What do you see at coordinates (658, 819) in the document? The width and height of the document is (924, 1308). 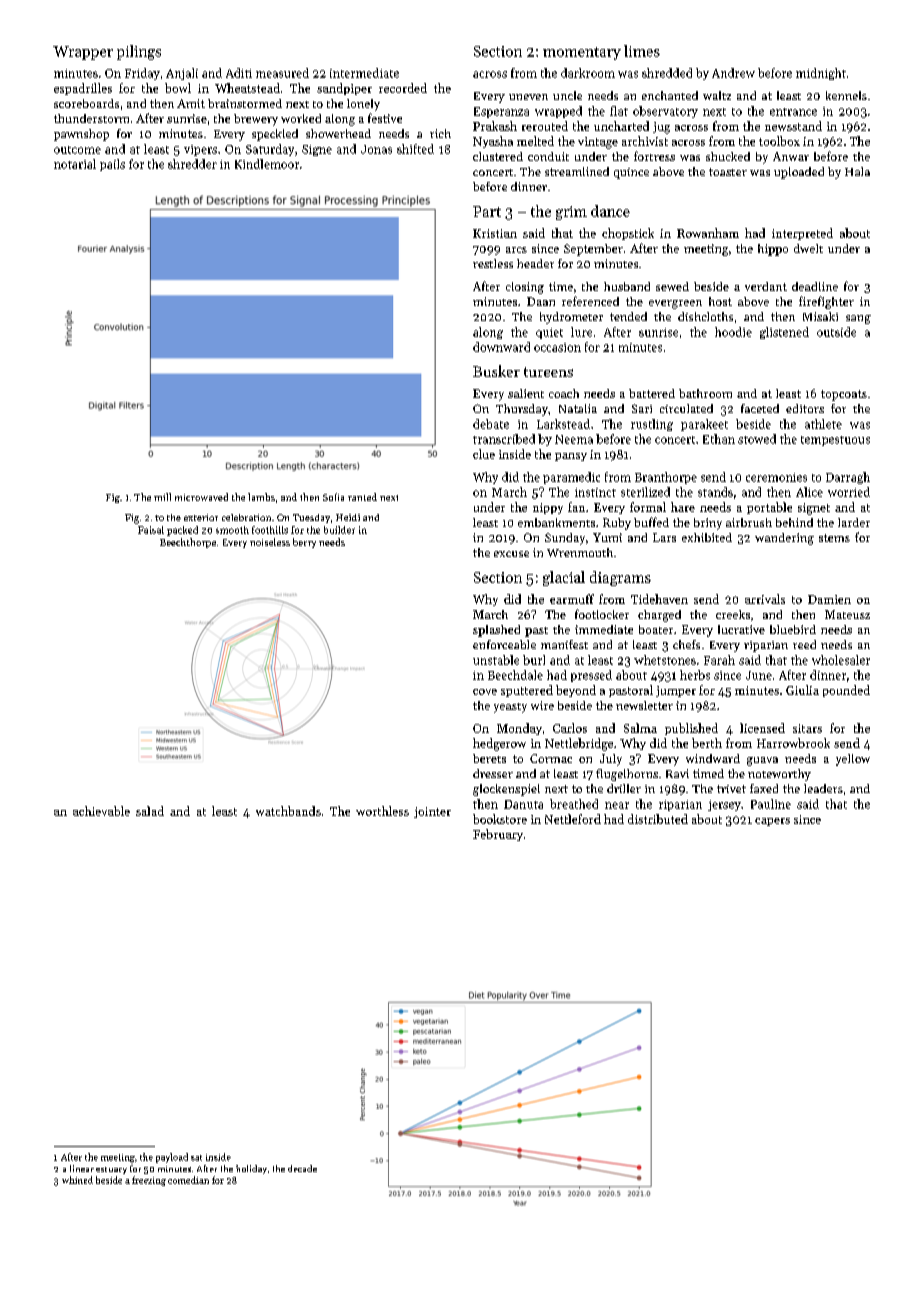 I see `distributed` at bounding box center [658, 819].
